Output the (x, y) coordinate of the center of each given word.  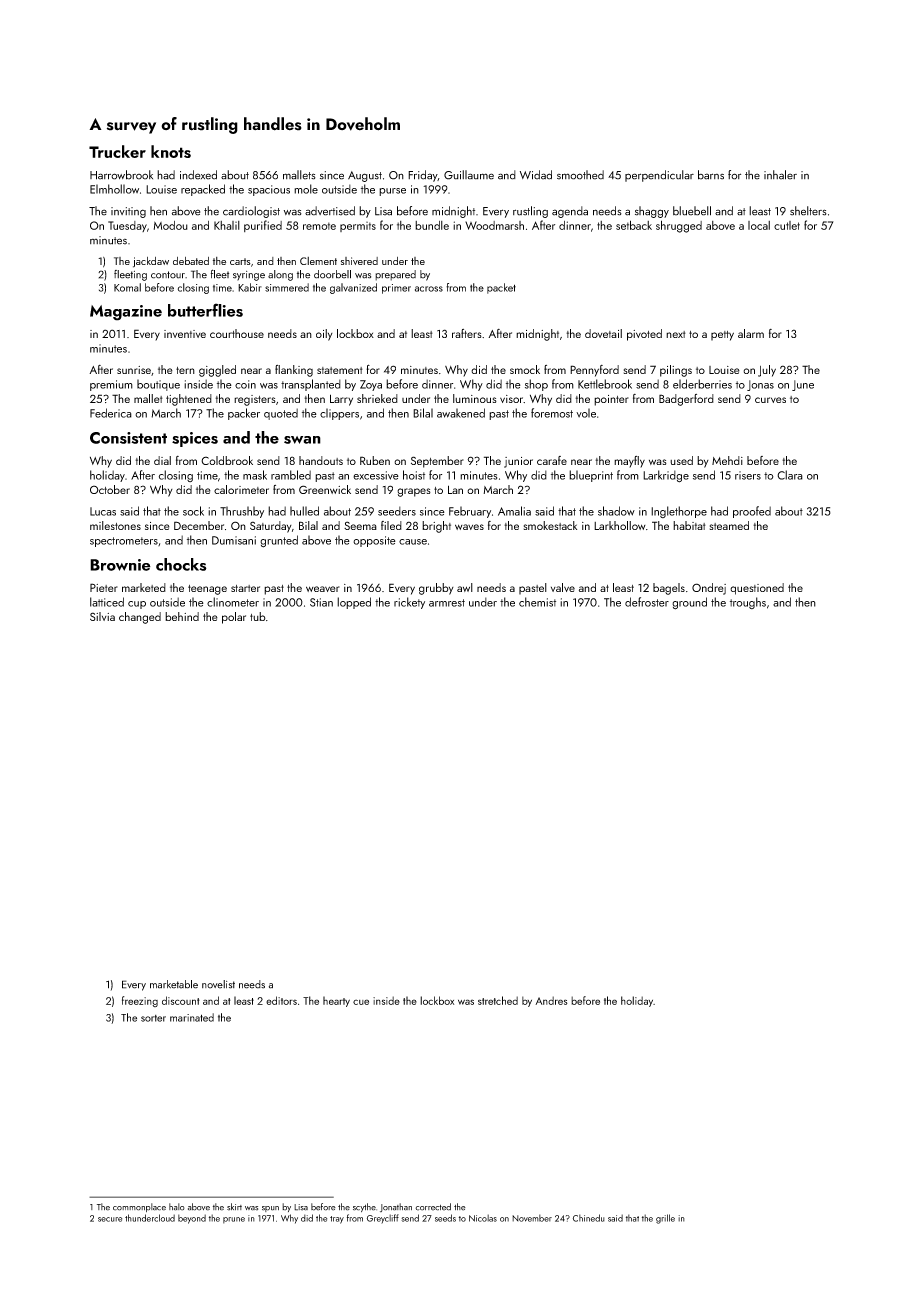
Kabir (250, 287)
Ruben (375, 460)
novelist (218, 984)
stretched (498, 1000)
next (676, 334)
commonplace (139, 1207)
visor (512, 399)
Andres (551, 1000)
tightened (189, 400)
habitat (689, 525)
